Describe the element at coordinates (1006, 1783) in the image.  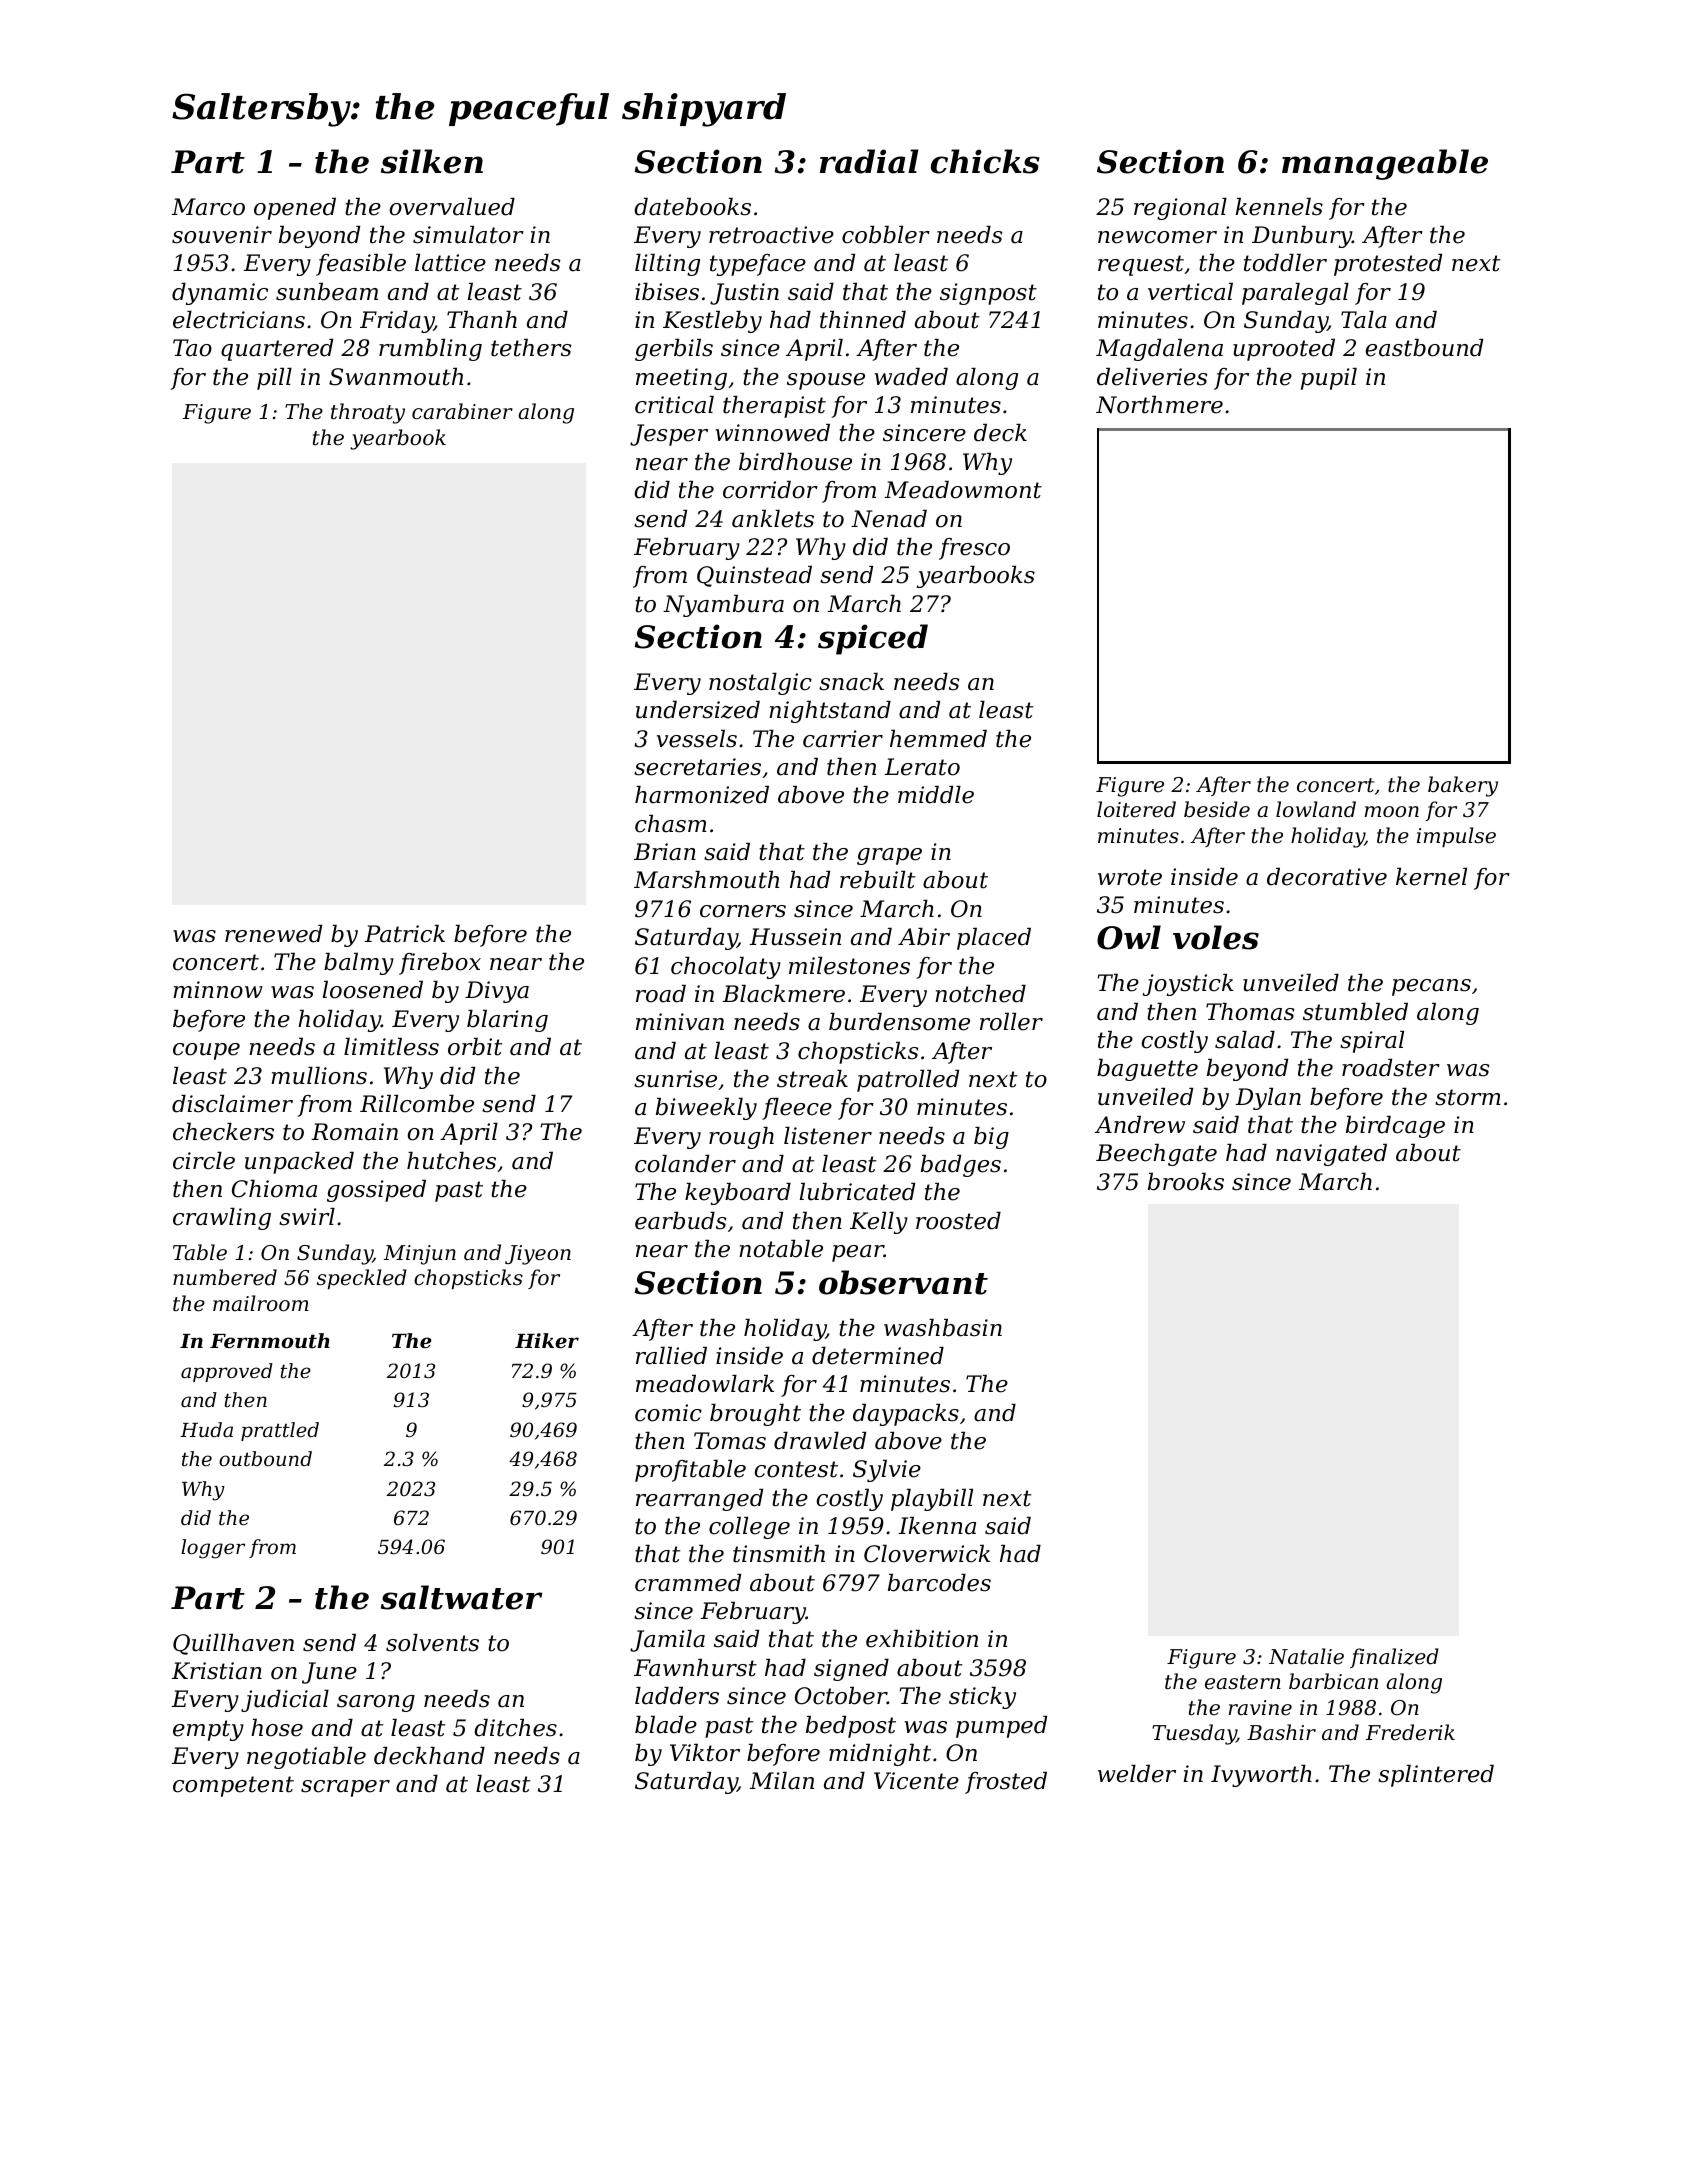
I see `frosted` at that location.
